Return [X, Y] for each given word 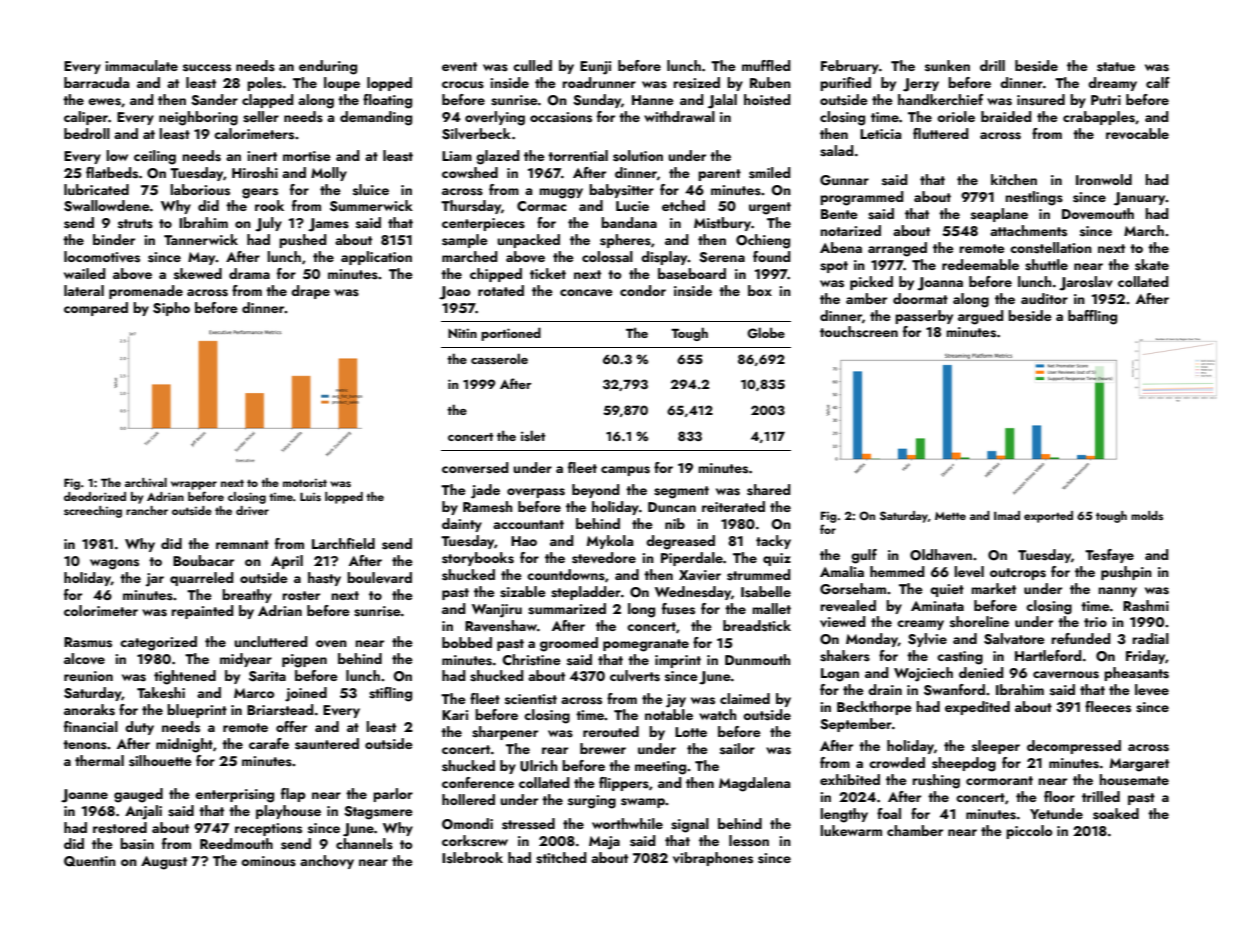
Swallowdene [107, 206]
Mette [950, 516]
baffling [1092, 317]
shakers [845, 656]
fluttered [941, 133]
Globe [766, 333]
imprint [678, 661]
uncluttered [271, 641]
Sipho [171, 309]
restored [120, 828]
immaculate [141, 65]
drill [992, 65]
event [459, 67]
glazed [498, 157]
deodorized [95, 496]
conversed [475, 468]
